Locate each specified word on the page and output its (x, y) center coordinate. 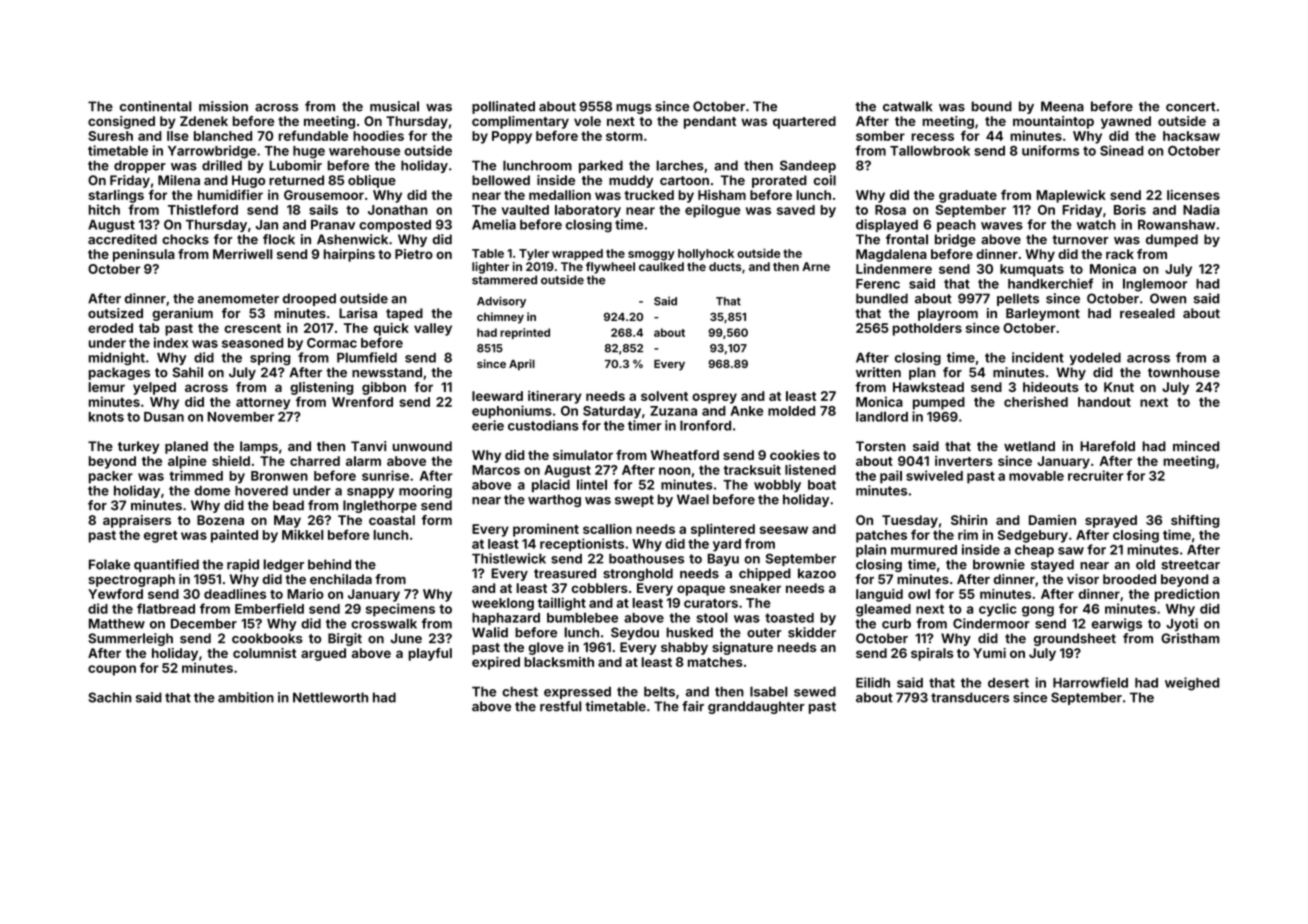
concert (1190, 107)
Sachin (109, 697)
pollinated (503, 107)
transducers (970, 697)
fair (693, 706)
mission (223, 106)
